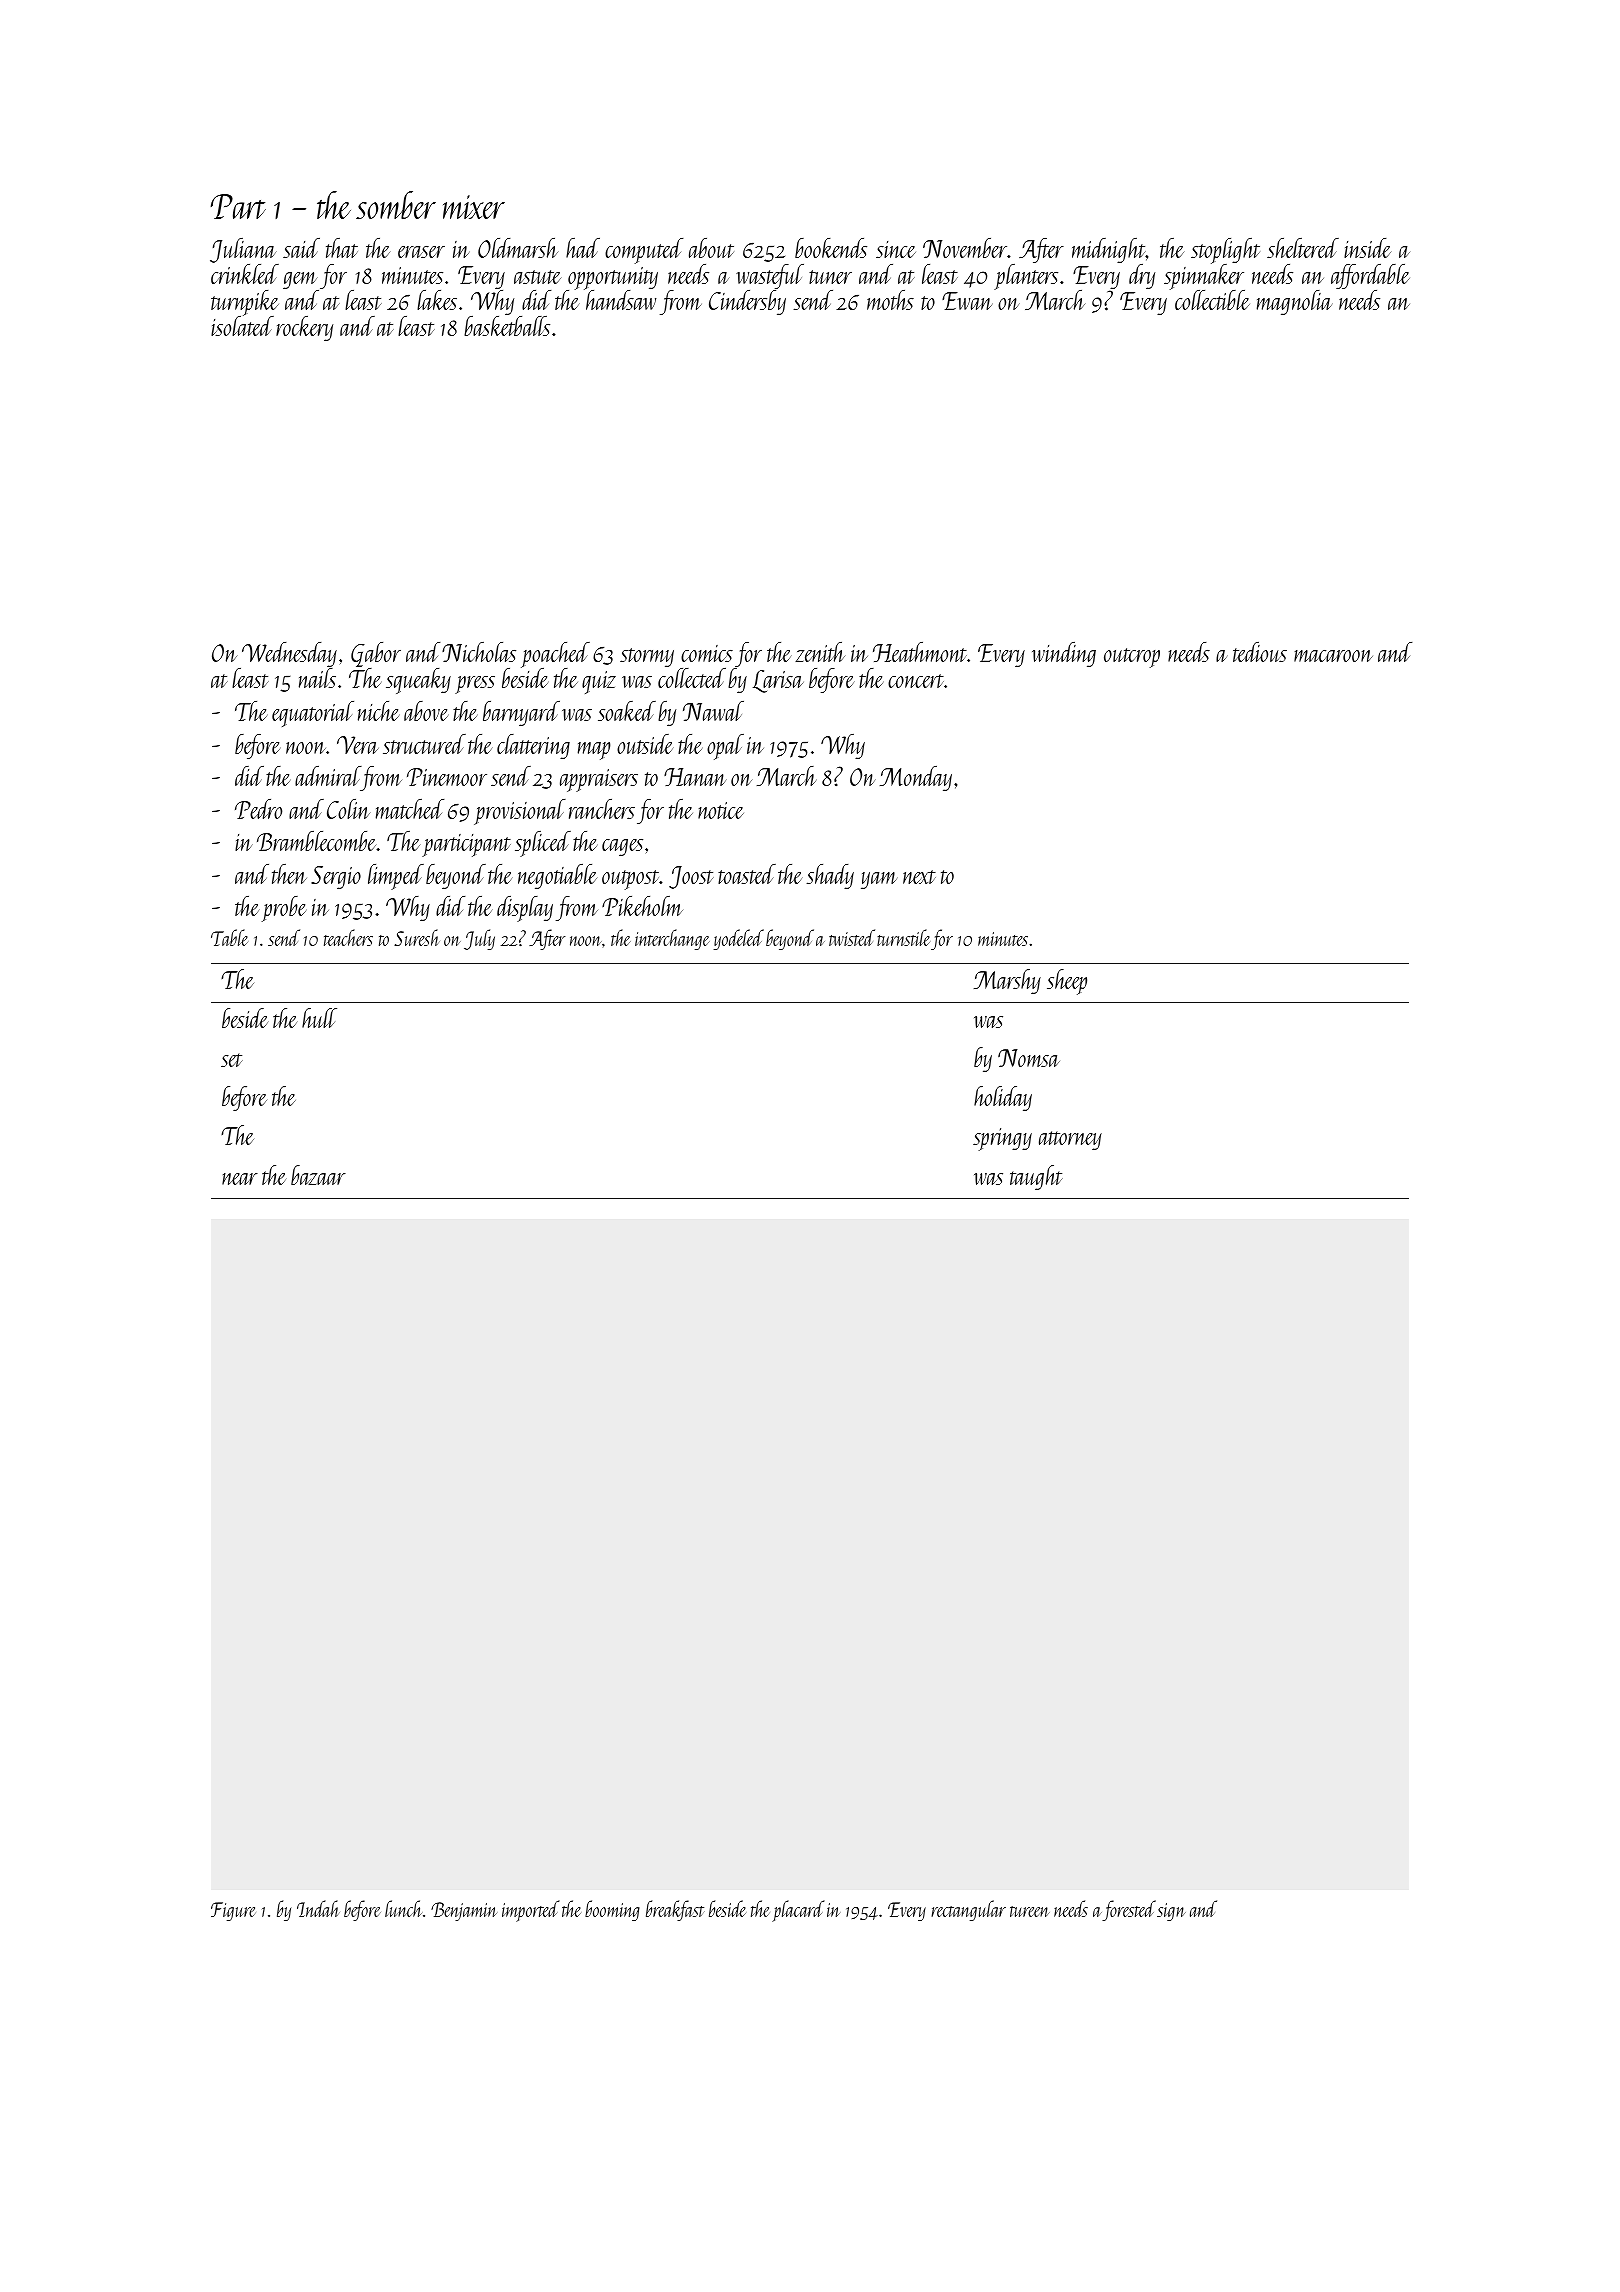  I want to click on stoplight, so click(1225, 251).
